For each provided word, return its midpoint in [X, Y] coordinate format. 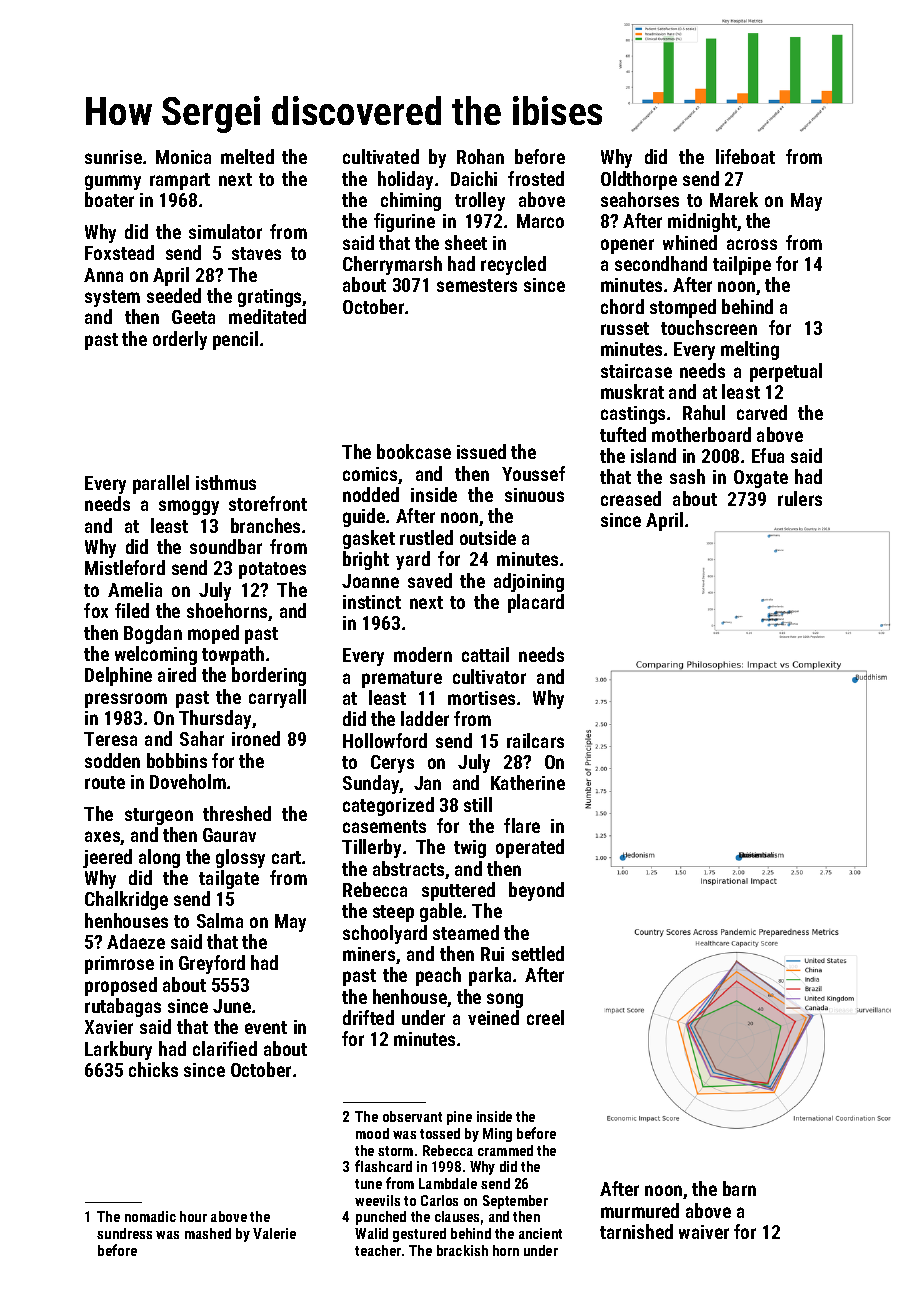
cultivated [381, 156]
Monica [183, 157]
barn [739, 1188]
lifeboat [745, 156]
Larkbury [118, 1050]
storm [395, 1151]
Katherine [528, 782]
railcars [535, 740]
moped [213, 634]
